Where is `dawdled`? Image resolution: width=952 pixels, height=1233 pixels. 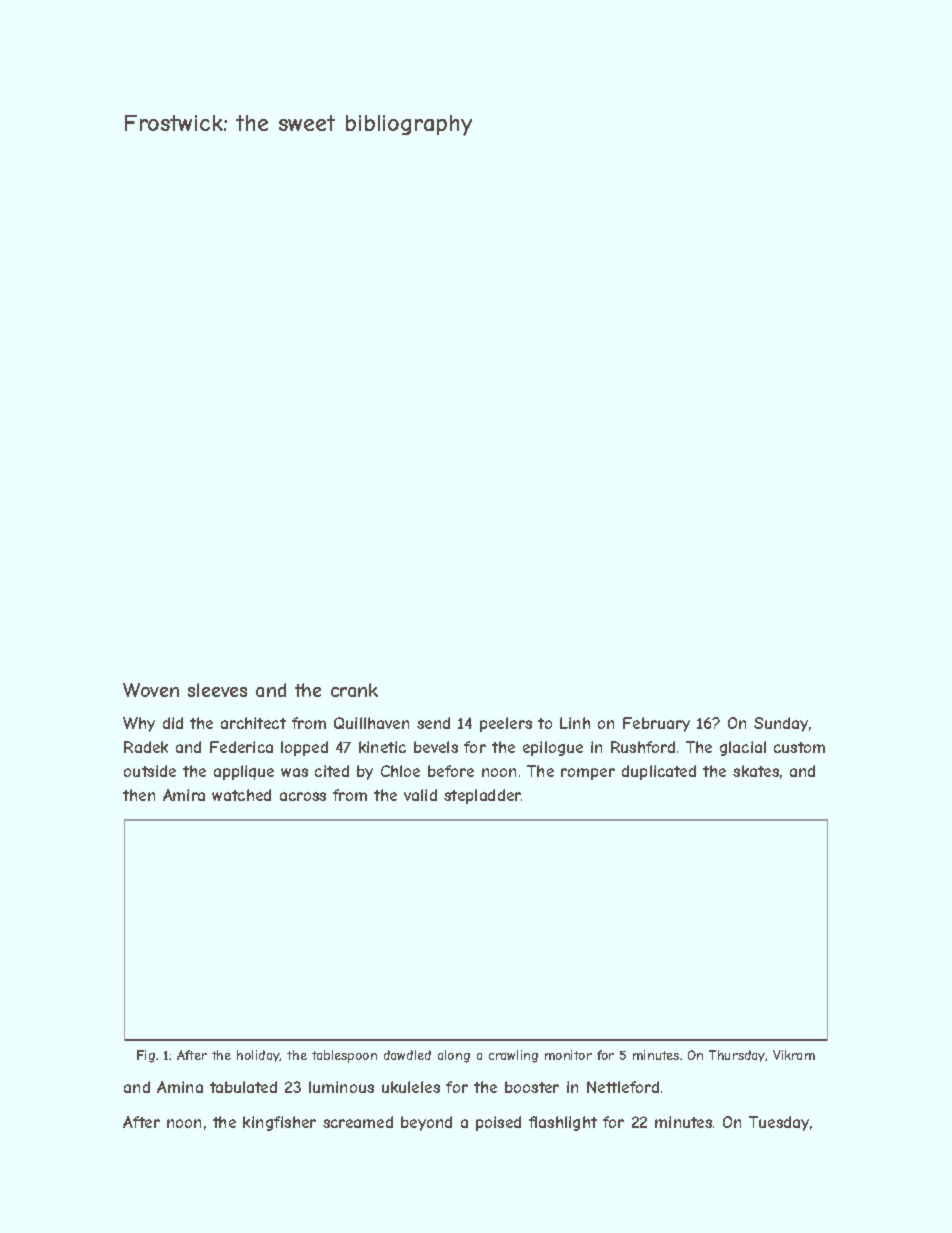
dawdled is located at coordinates (407, 1055).
